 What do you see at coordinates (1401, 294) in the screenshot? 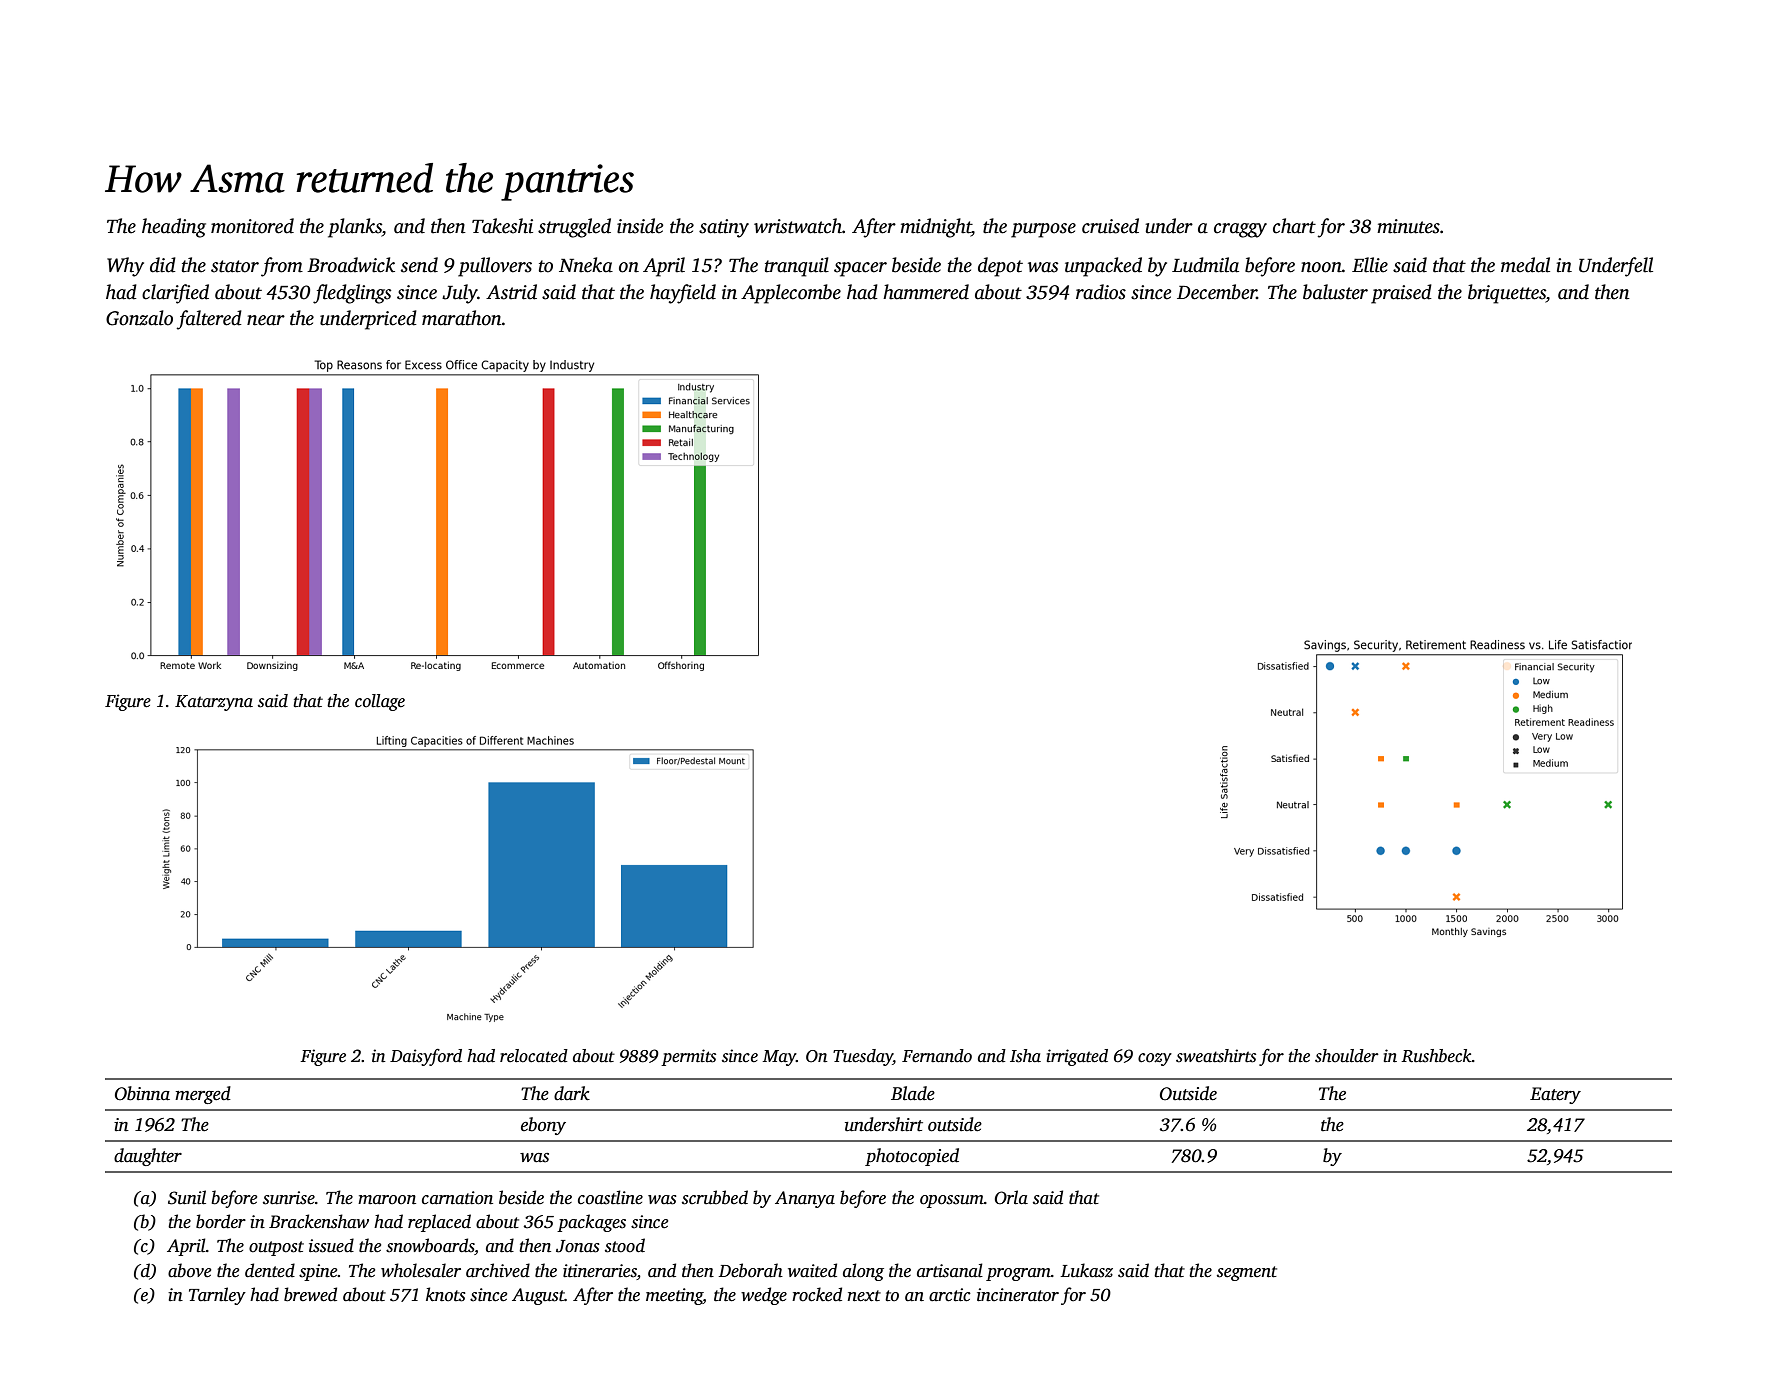
I see `praised` at bounding box center [1401, 294].
